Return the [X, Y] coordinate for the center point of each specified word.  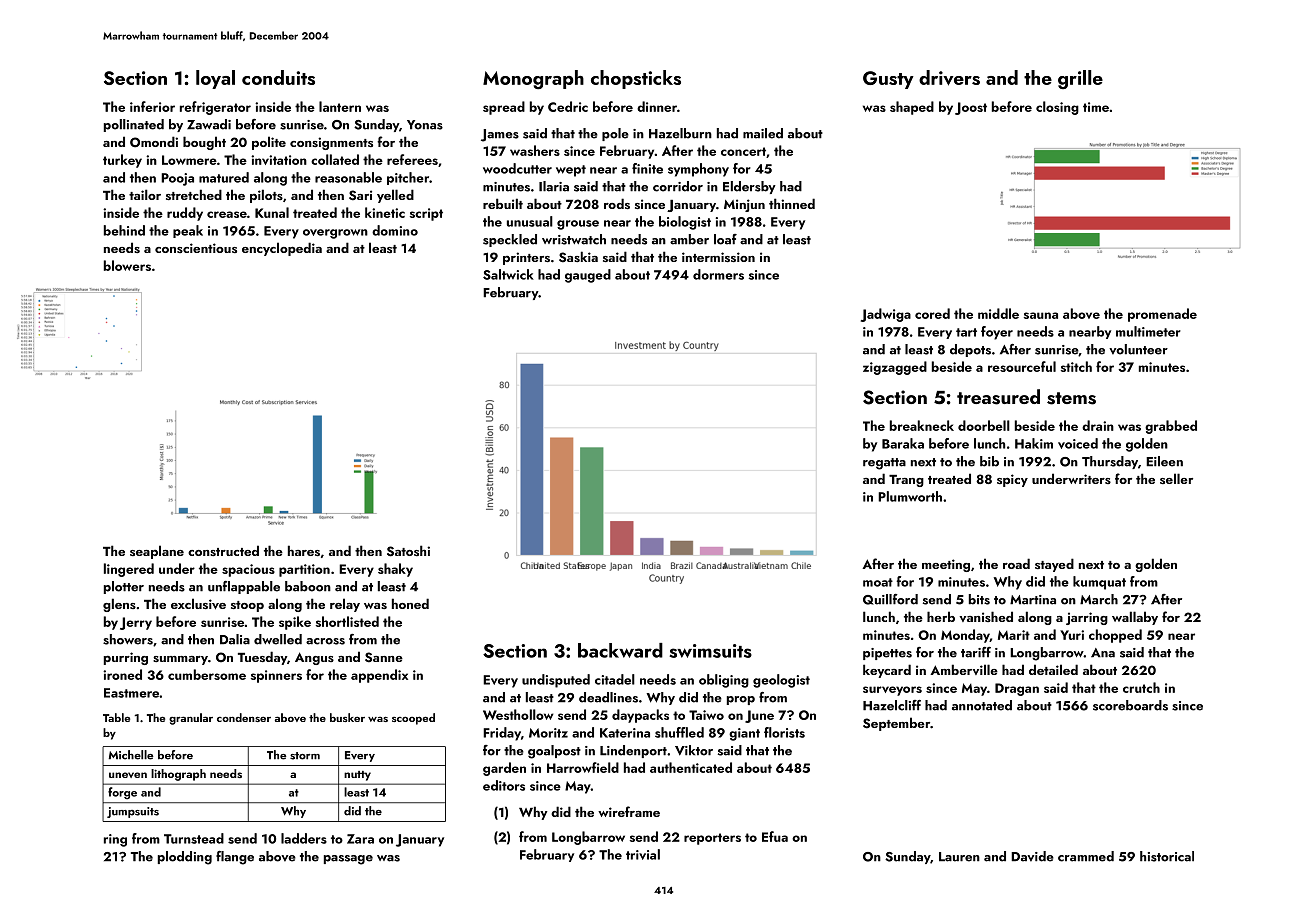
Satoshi [408, 551]
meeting [946, 565]
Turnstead [194, 838]
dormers [718, 274]
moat [878, 582]
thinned [792, 203]
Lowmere [189, 160]
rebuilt [503, 203]
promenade [1162, 315]
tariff [976, 652]
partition [304, 570]
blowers [127, 265]
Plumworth [910, 496]
